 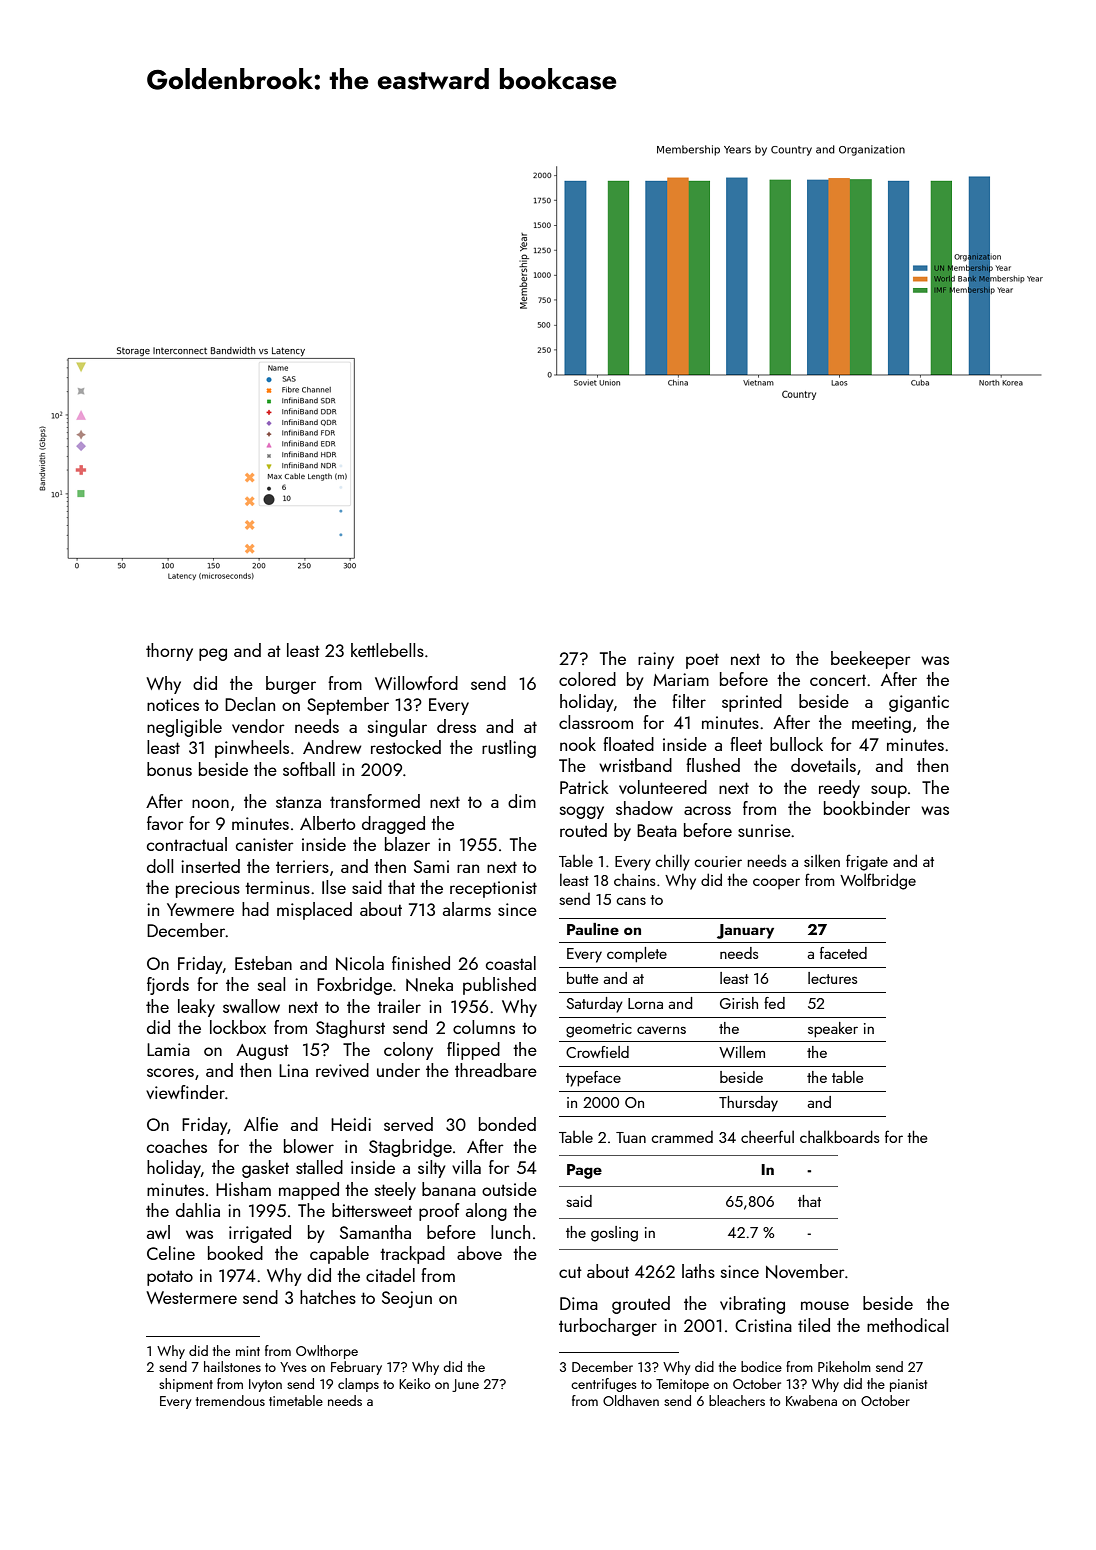 What do you see at coordinates (656, 660) in the screenshot?
I see `rainy` at bounding box center [656, 660].
